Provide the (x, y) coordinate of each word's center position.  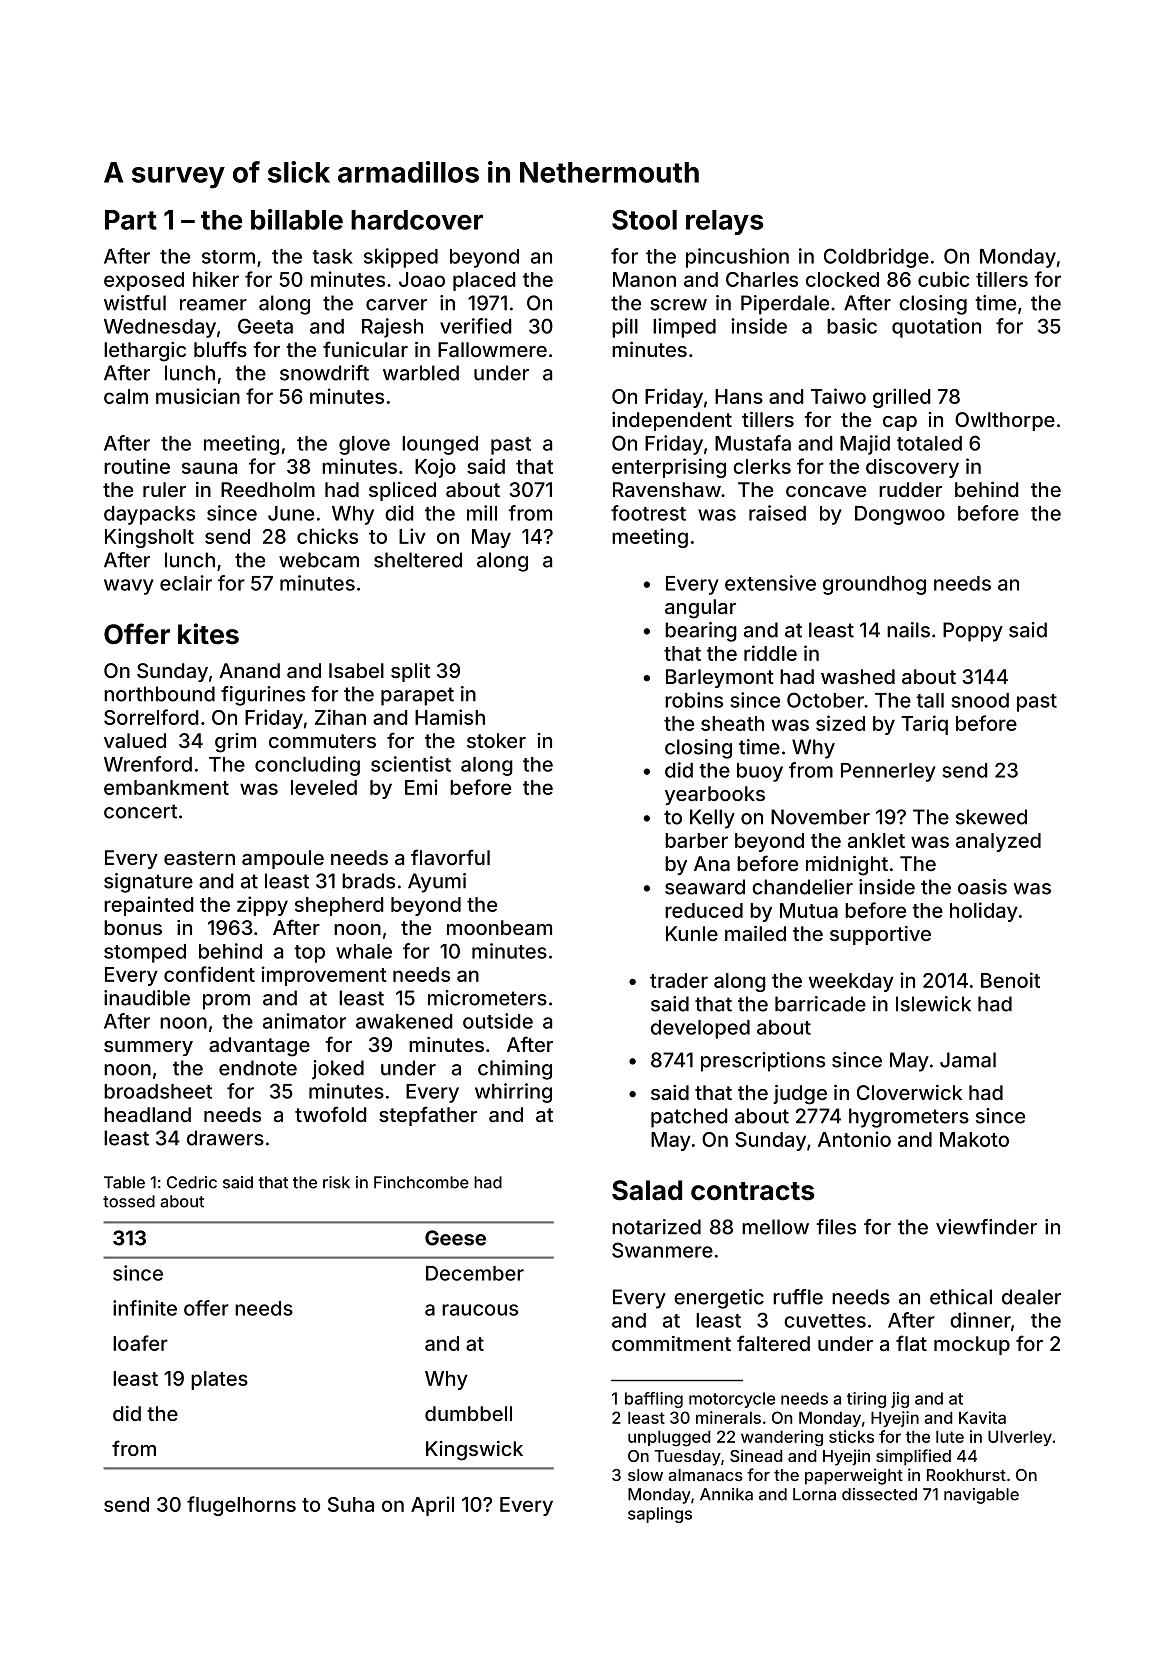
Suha (351, 1504)
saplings (660, 1515)
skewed (991, 817)
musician (198, 396)
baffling (654, 1400)
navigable (981, 1496)
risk (336, 1182)
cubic (944, 279)
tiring (866, 1400)
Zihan (340, 717)
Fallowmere (492, 349)
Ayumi (437, 883)
